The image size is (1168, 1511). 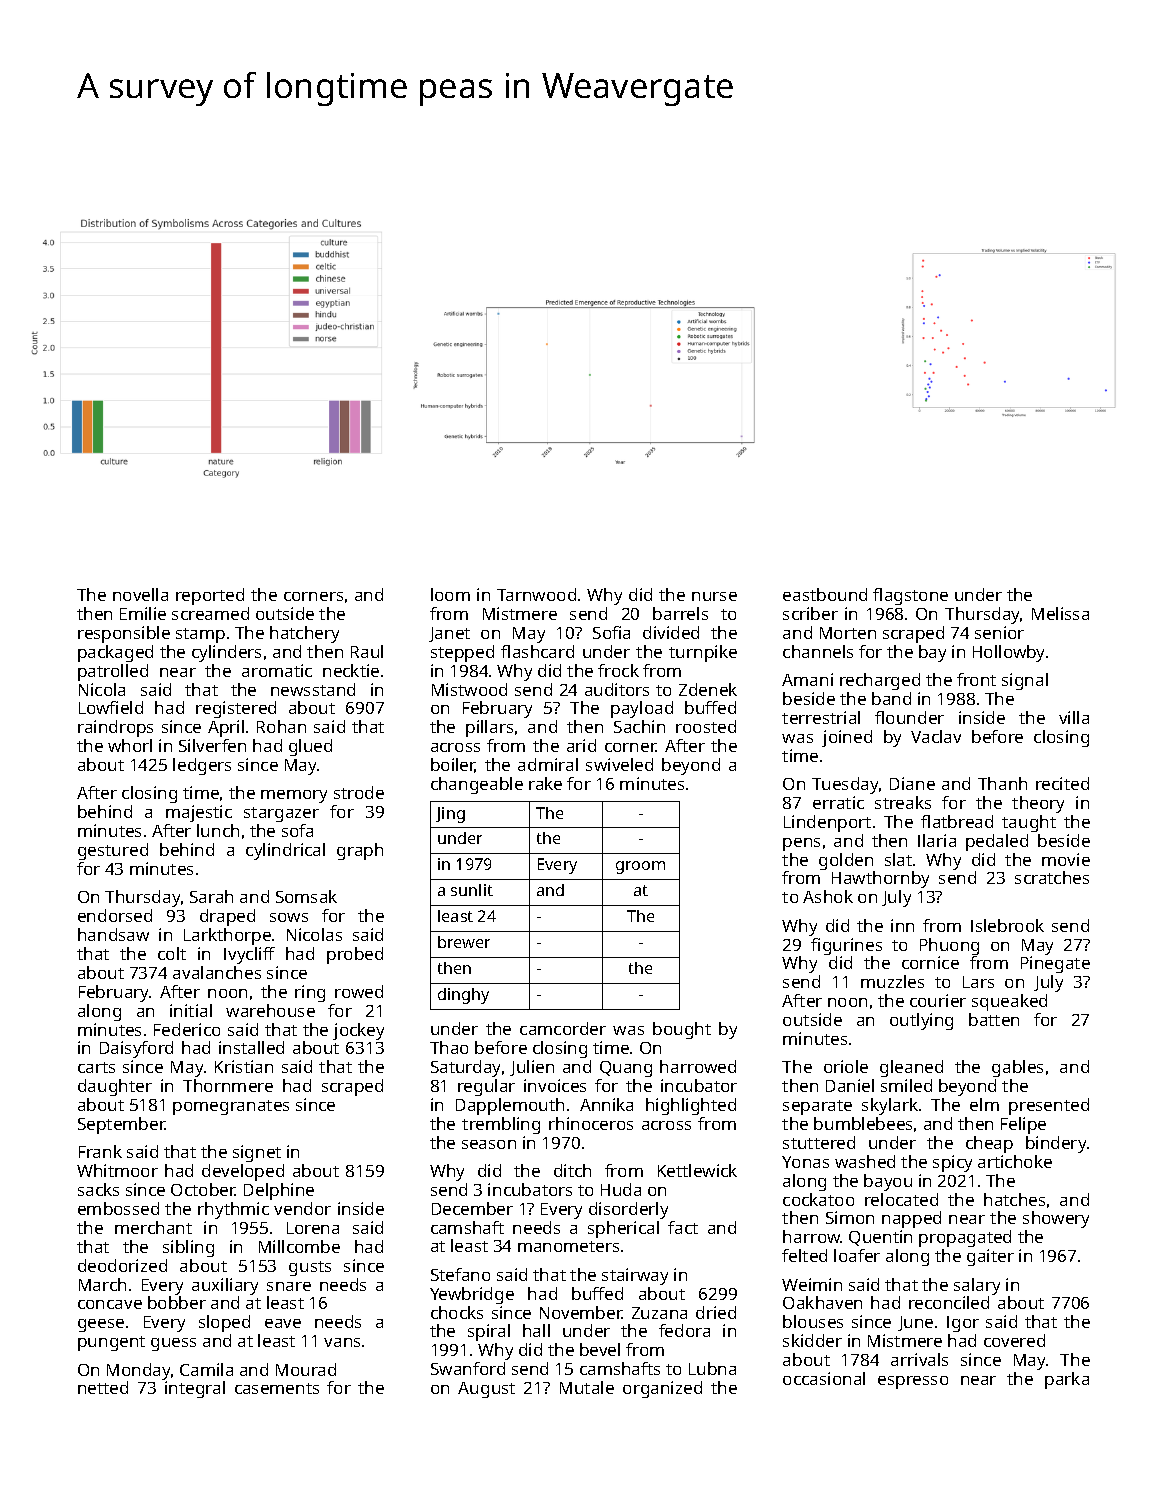 I want to click on brewer, so click(x=464, y=942).
